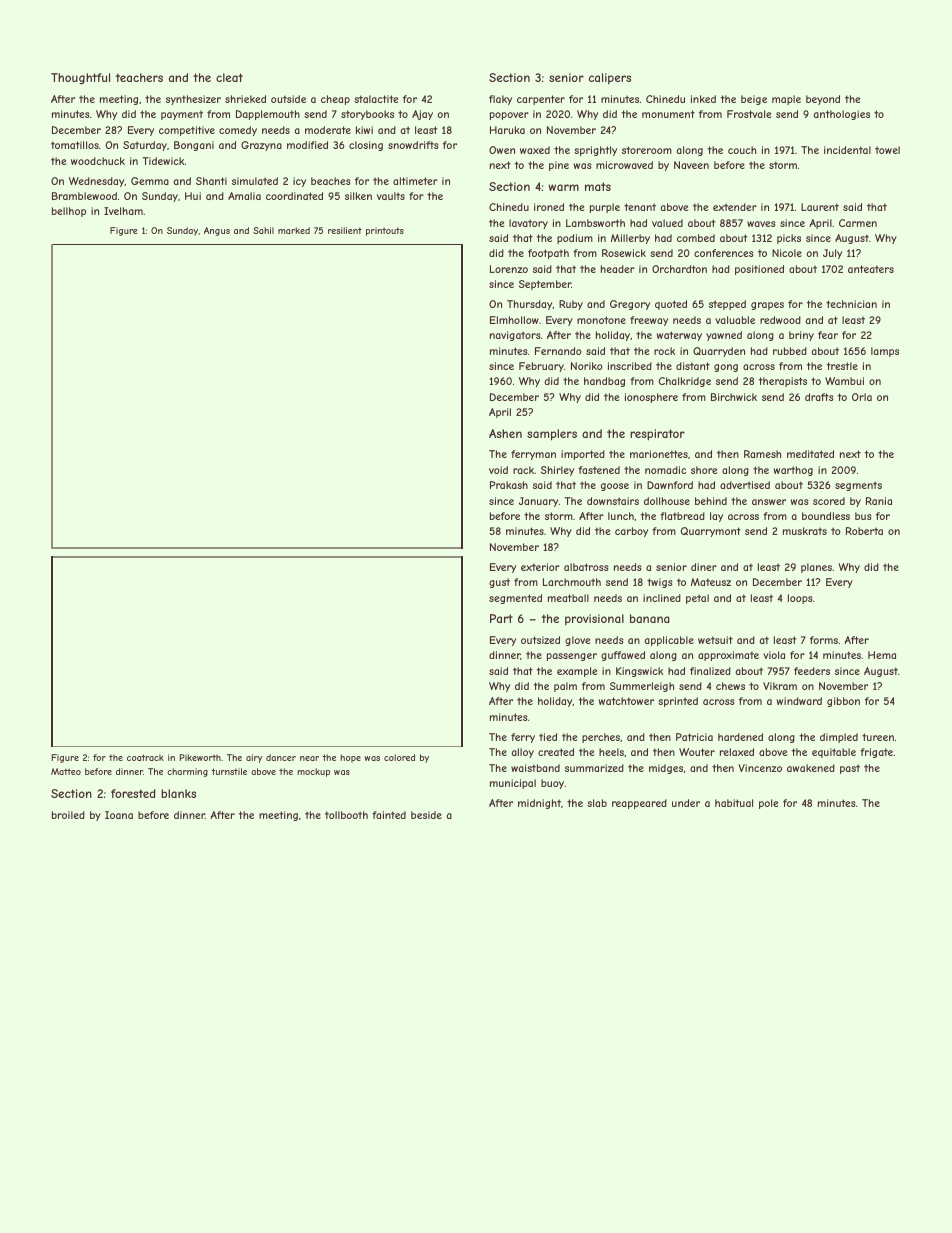 The image size is (952, 1233). I want to click on navigators, so click(515, 336).
